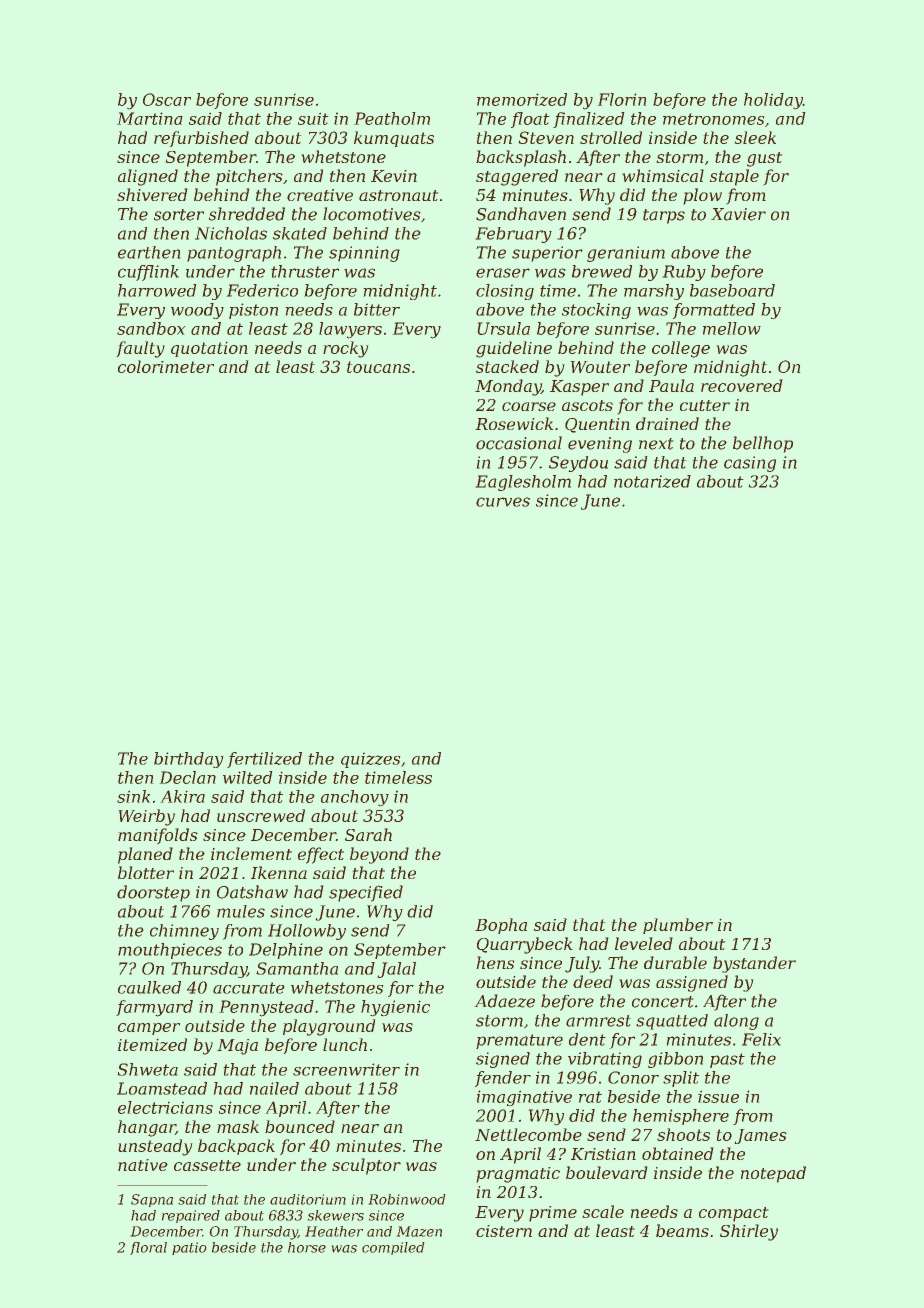 This screenshot has height=1308, width=924. I want to click on Paula, so click(671, 385).
